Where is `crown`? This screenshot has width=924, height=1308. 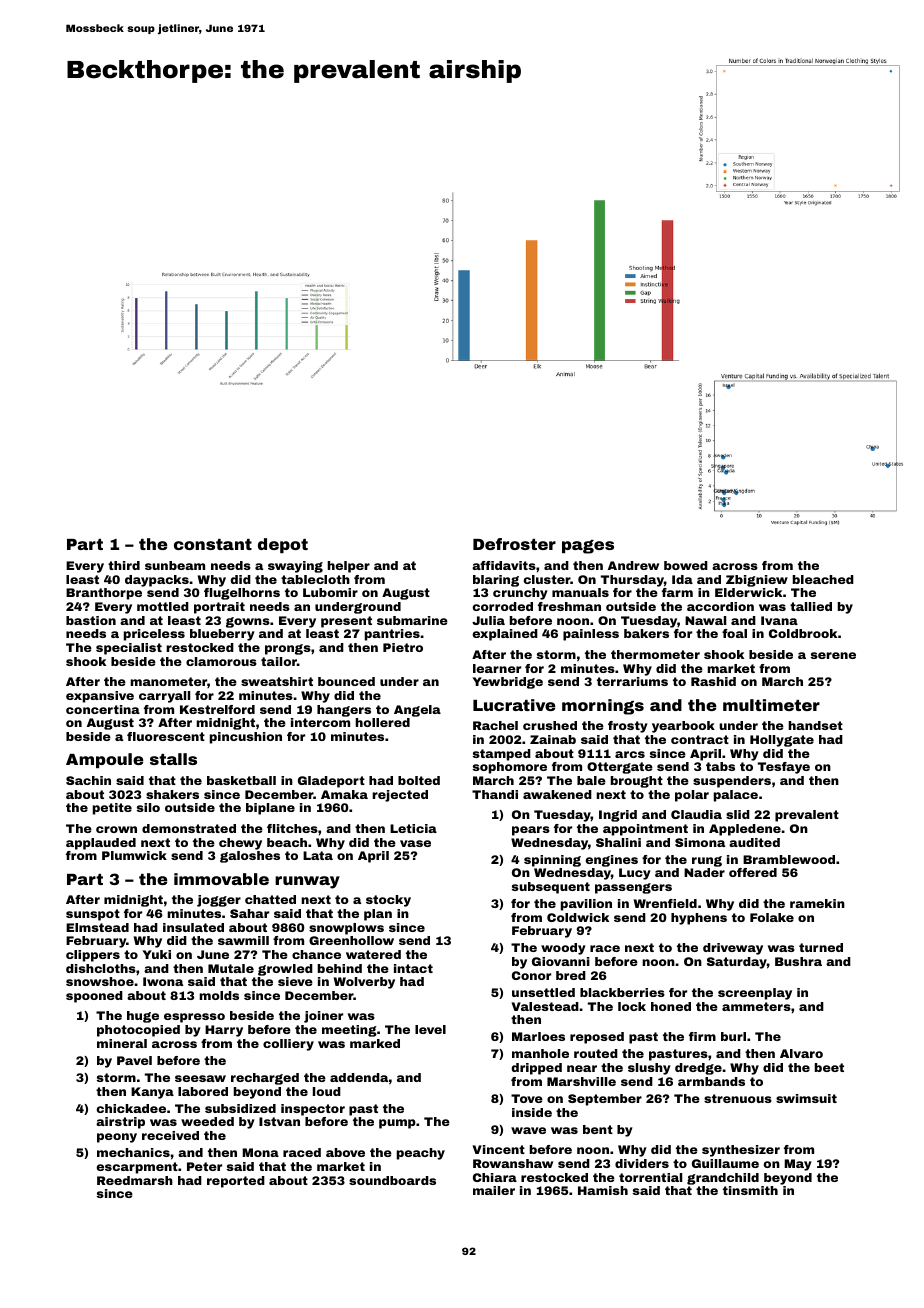 crown is located at coordinates (116, 829).
